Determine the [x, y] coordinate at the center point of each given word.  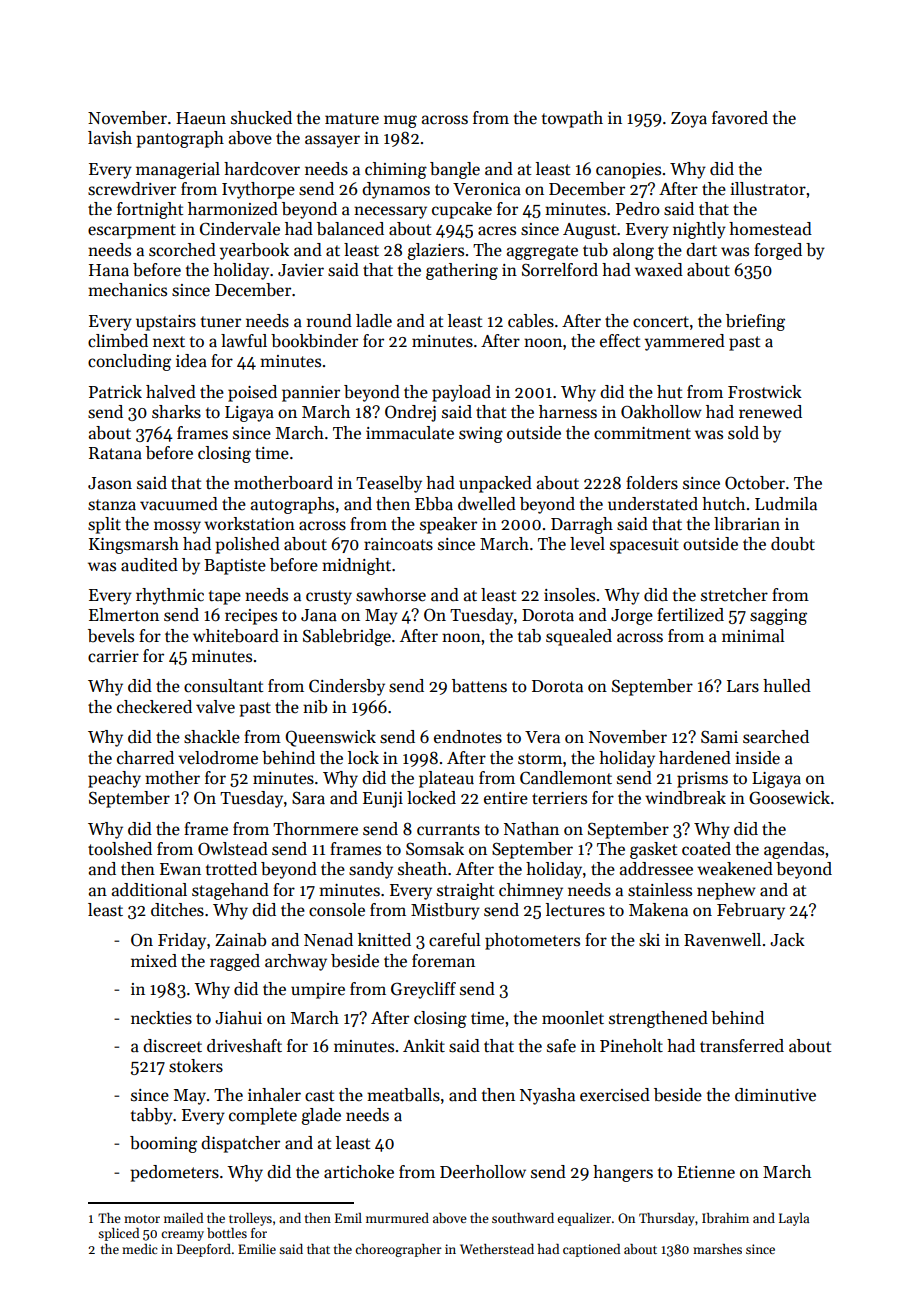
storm [540, 759]
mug [400, 121]
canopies [628, 171]
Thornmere [315, 829]
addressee [656, 869]
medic [140, 1249]
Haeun [201, 118]
